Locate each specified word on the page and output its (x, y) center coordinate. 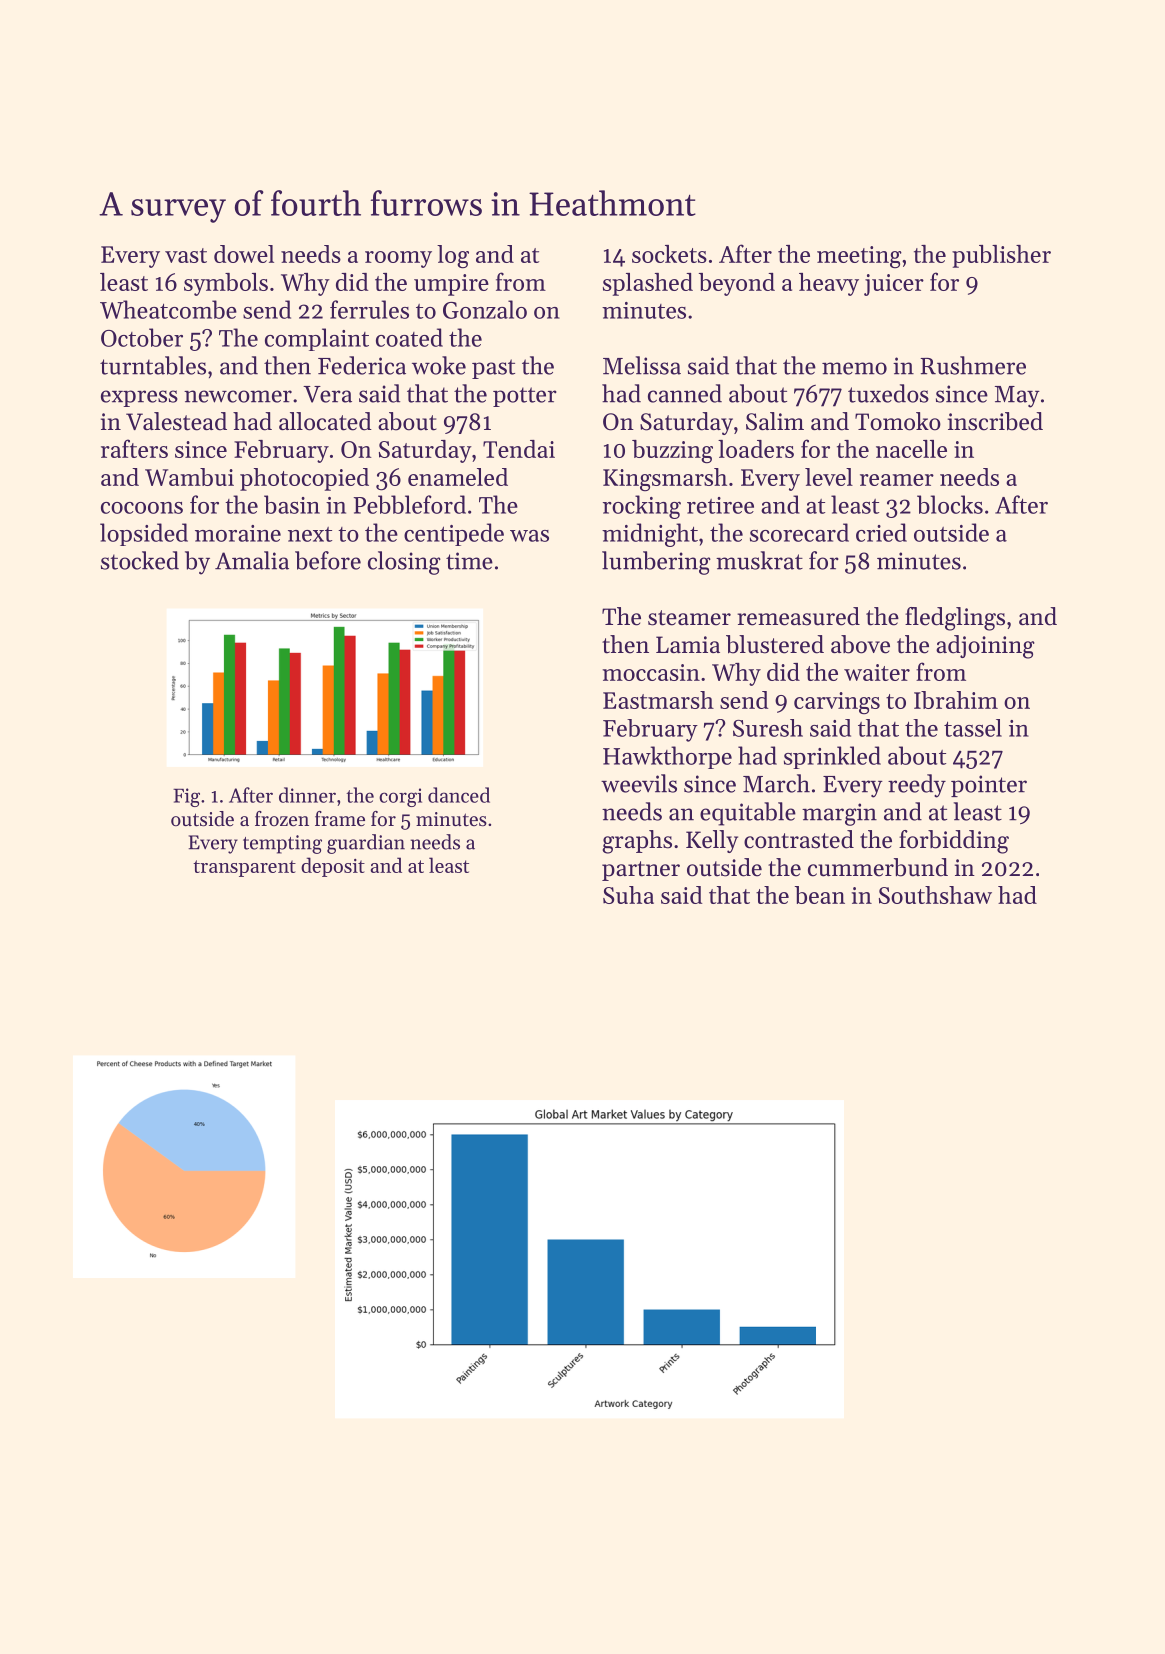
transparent (244, 868)
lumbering (656, 563)
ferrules (369, 309)
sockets (669, 254)
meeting (859, 257)
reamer (897, 480)
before (328, 560)
